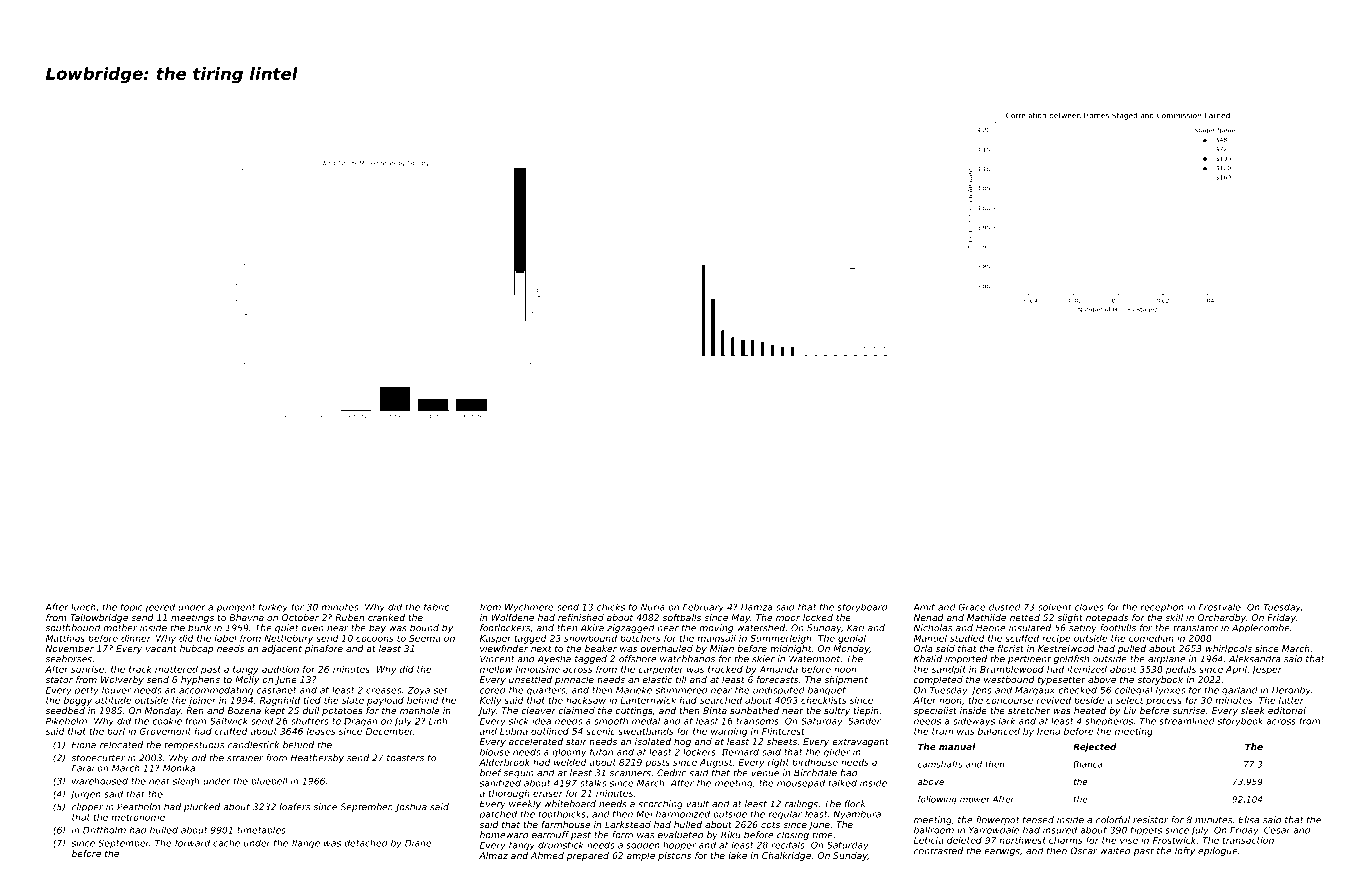 The image size is (1372, 887). What do you see at coordinates (801, 783) in the document?
I see `mousepad` at bounding box center [801, 783].
